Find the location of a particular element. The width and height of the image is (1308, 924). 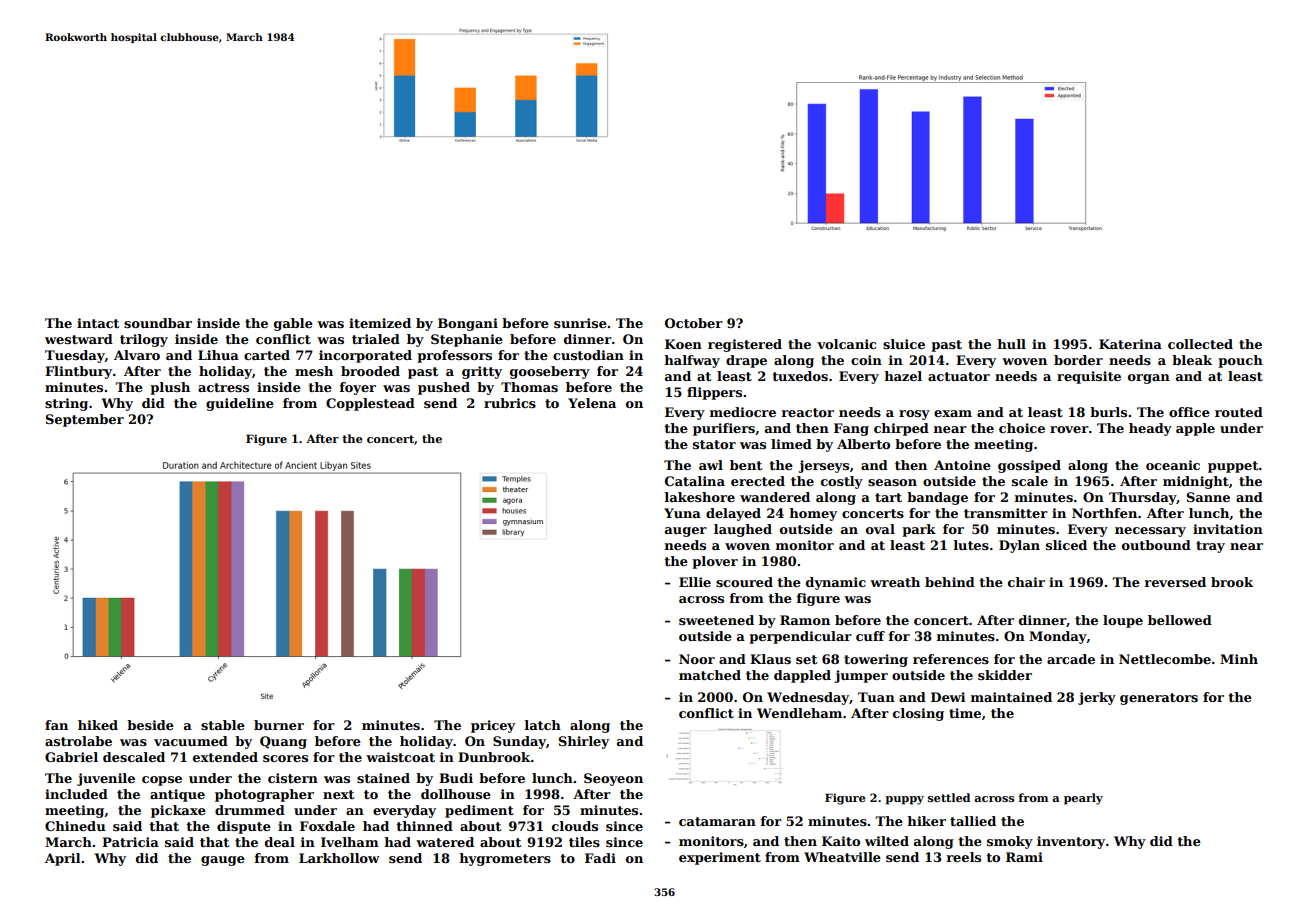

closing is located at coordinates (918, 714).
